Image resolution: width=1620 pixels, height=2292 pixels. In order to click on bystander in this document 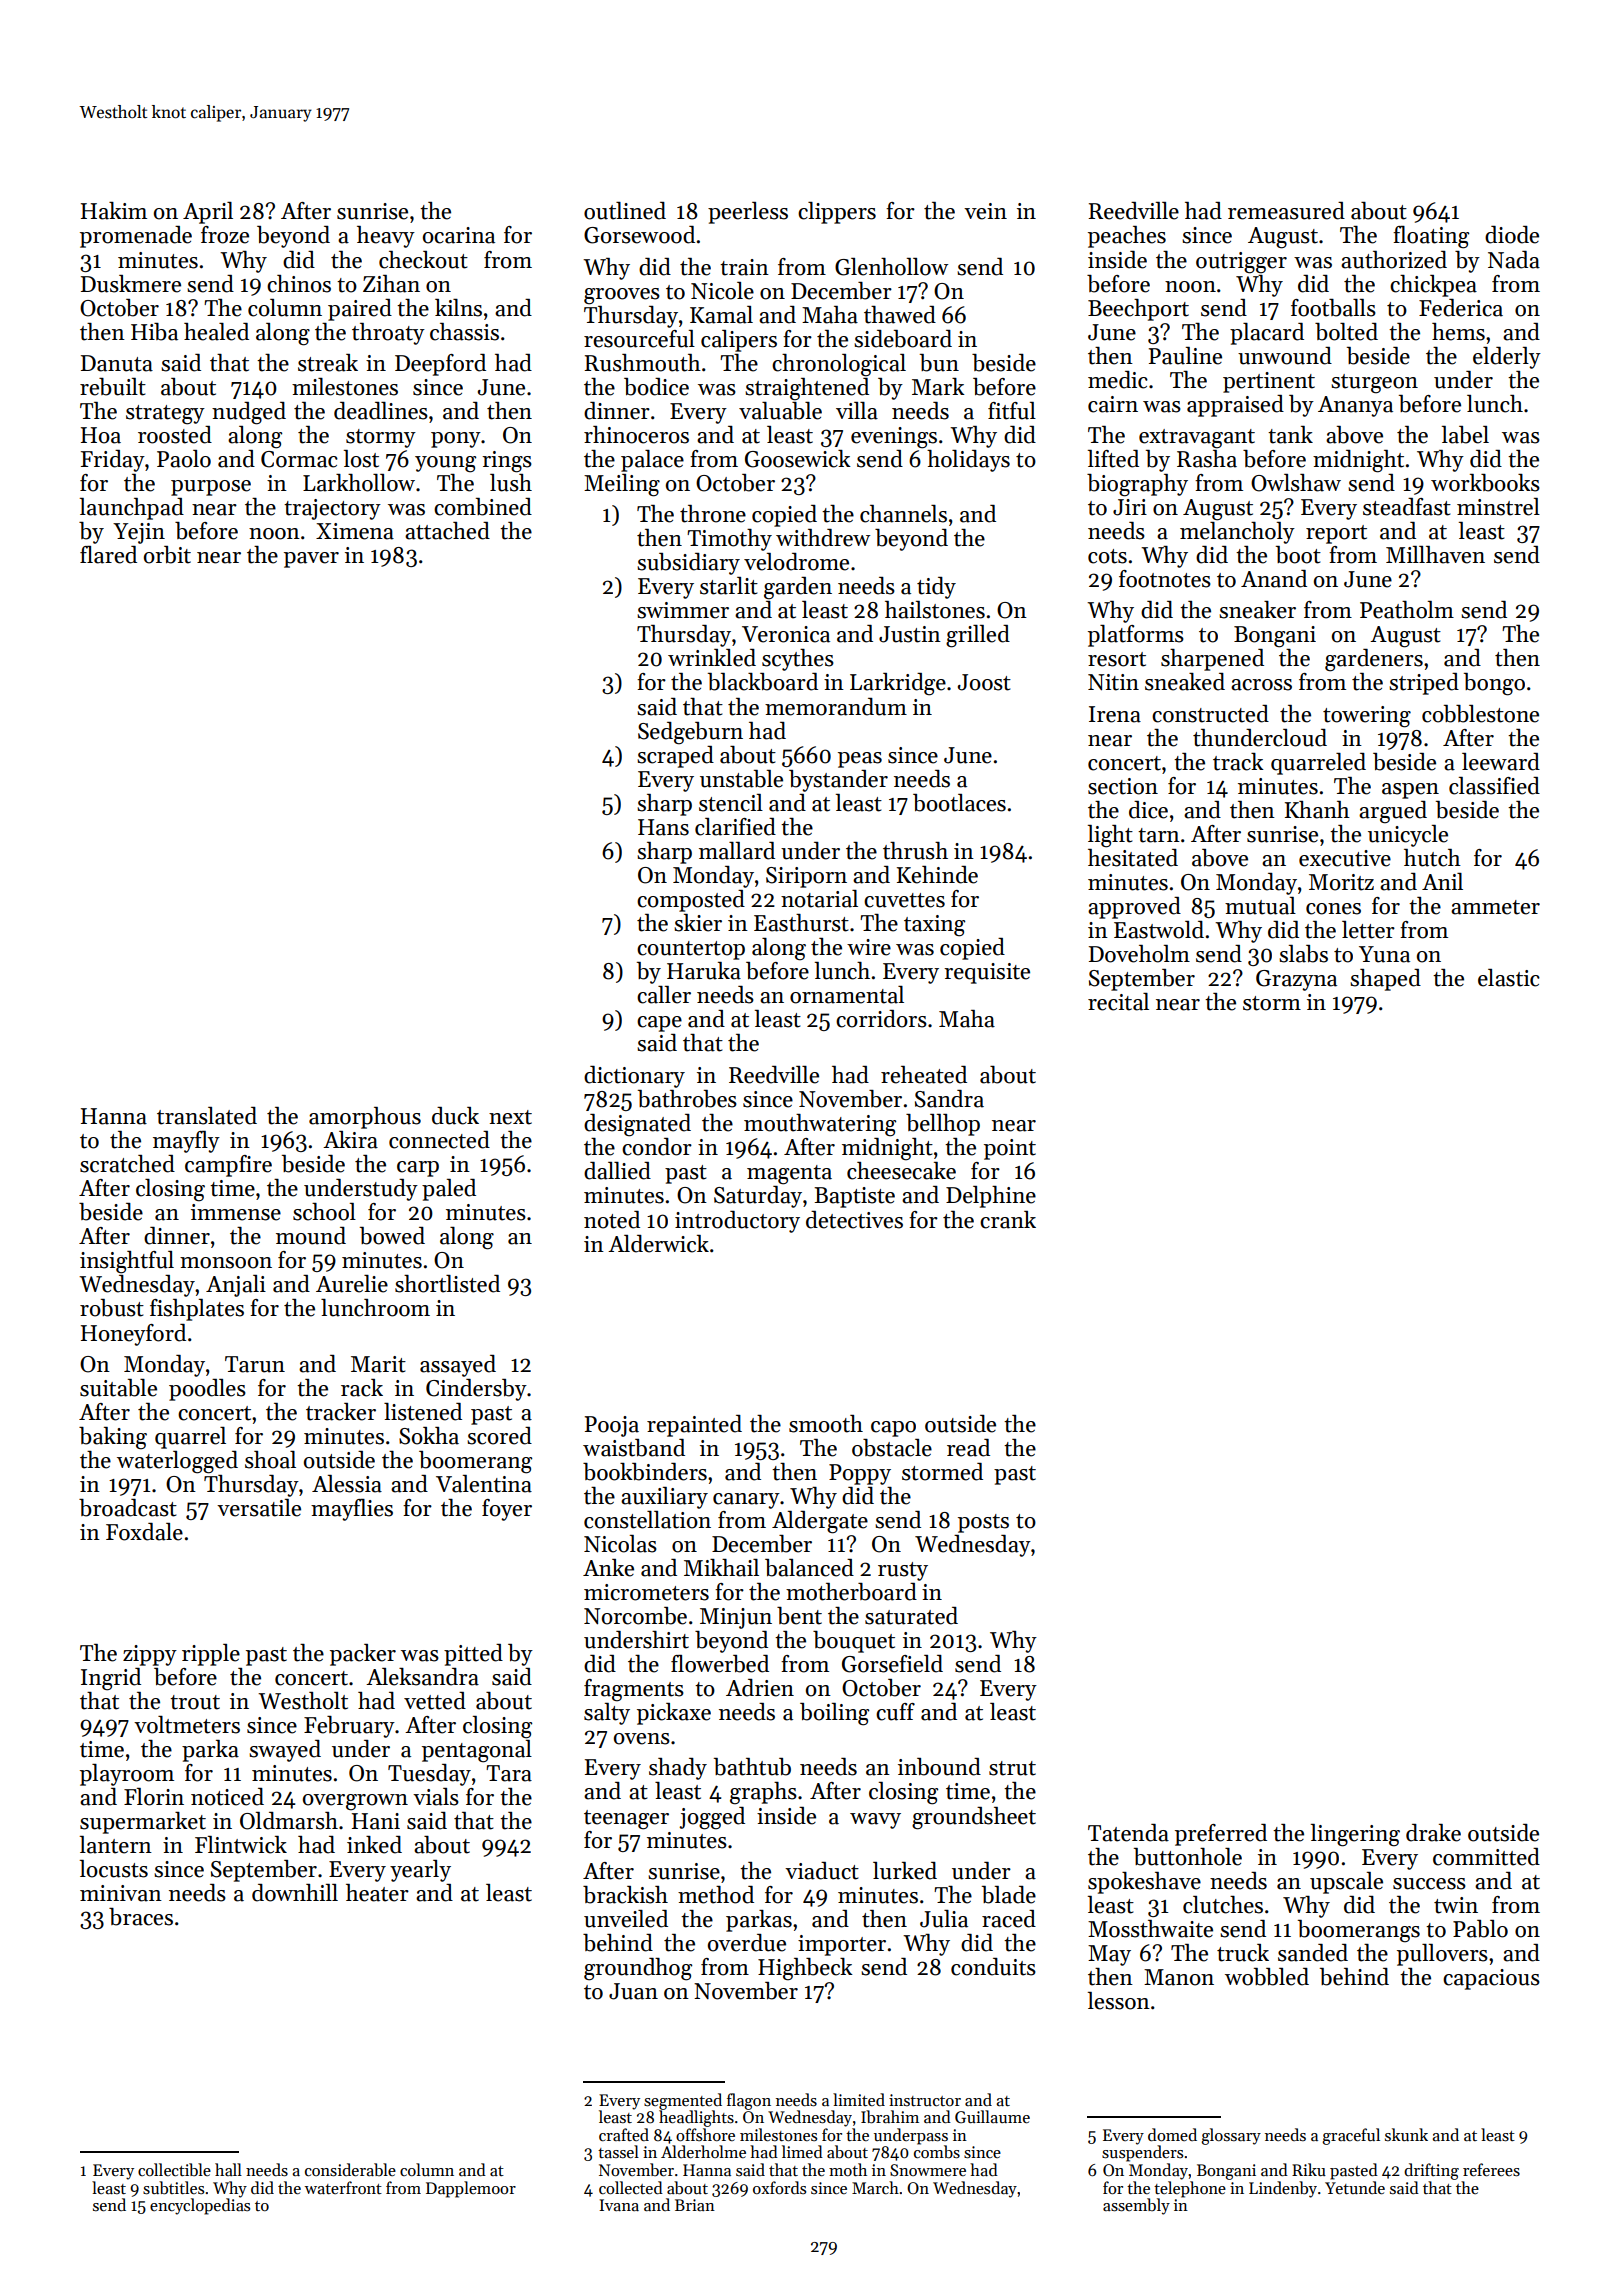, I will do `click(838, 781)`.
